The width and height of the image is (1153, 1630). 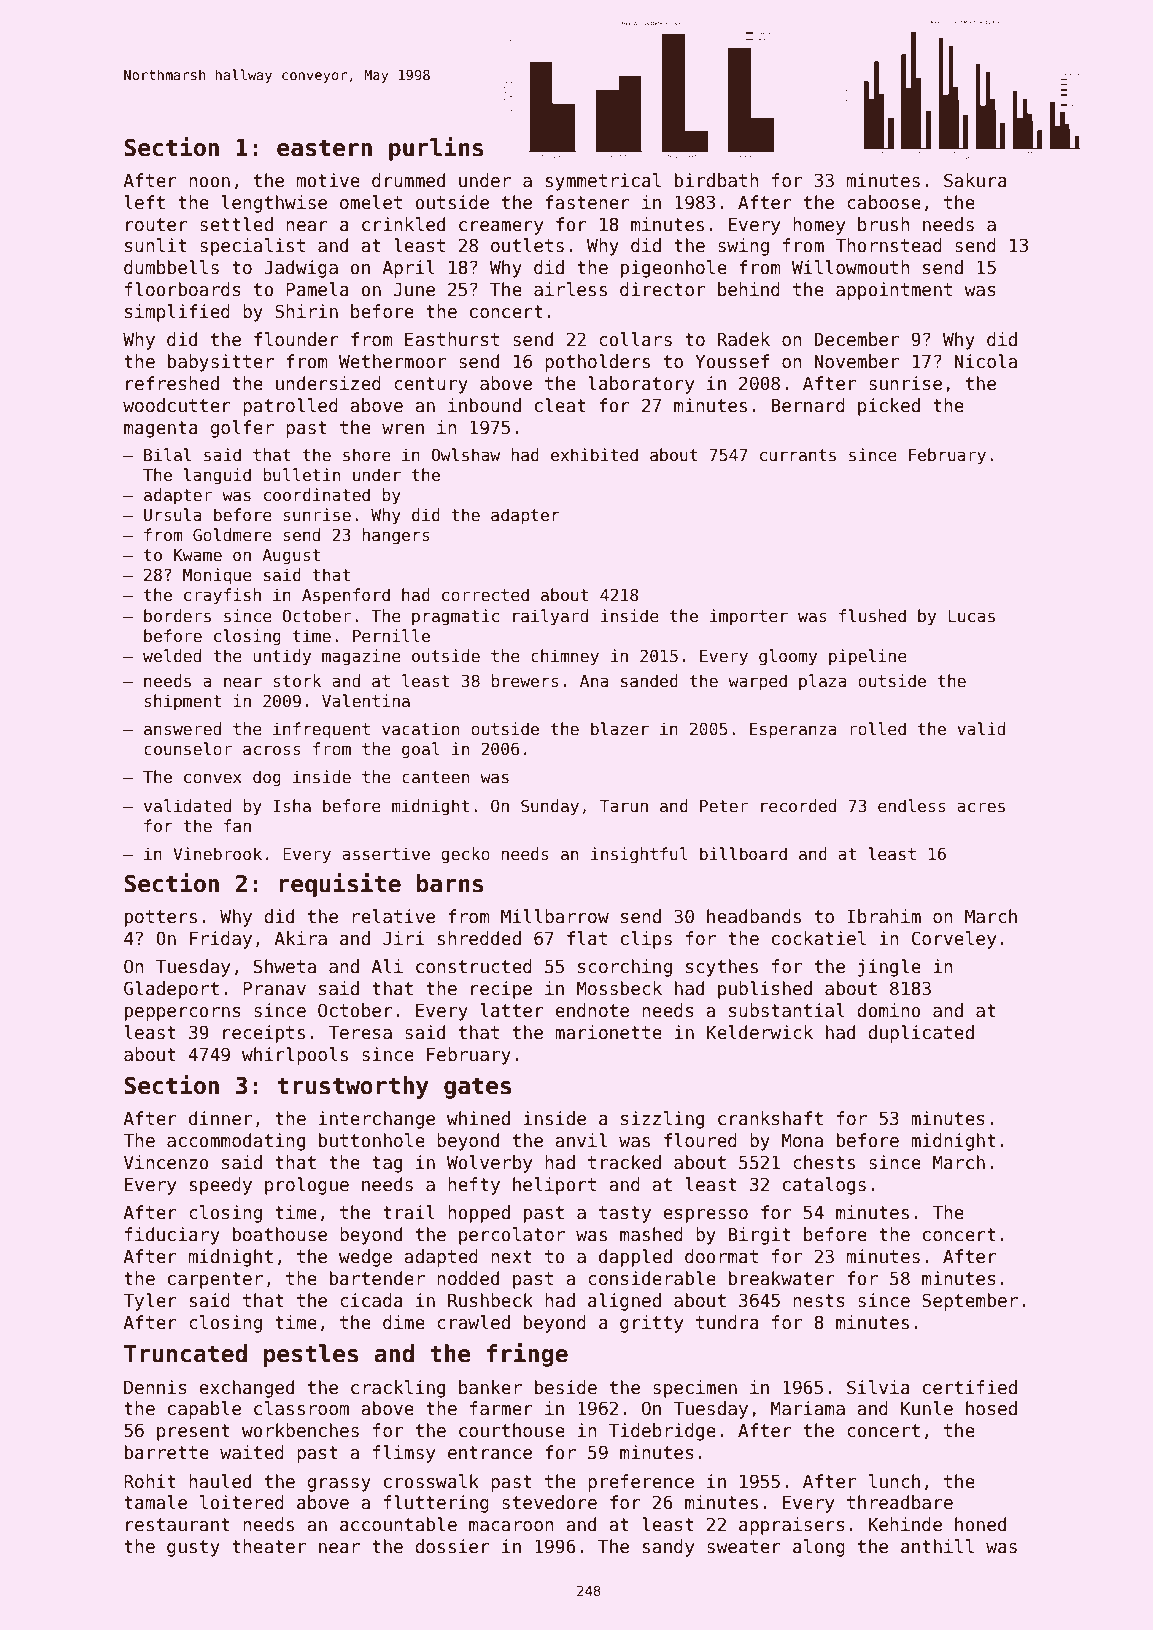 I want to click on dossier, so click(x=452, y=1546).
